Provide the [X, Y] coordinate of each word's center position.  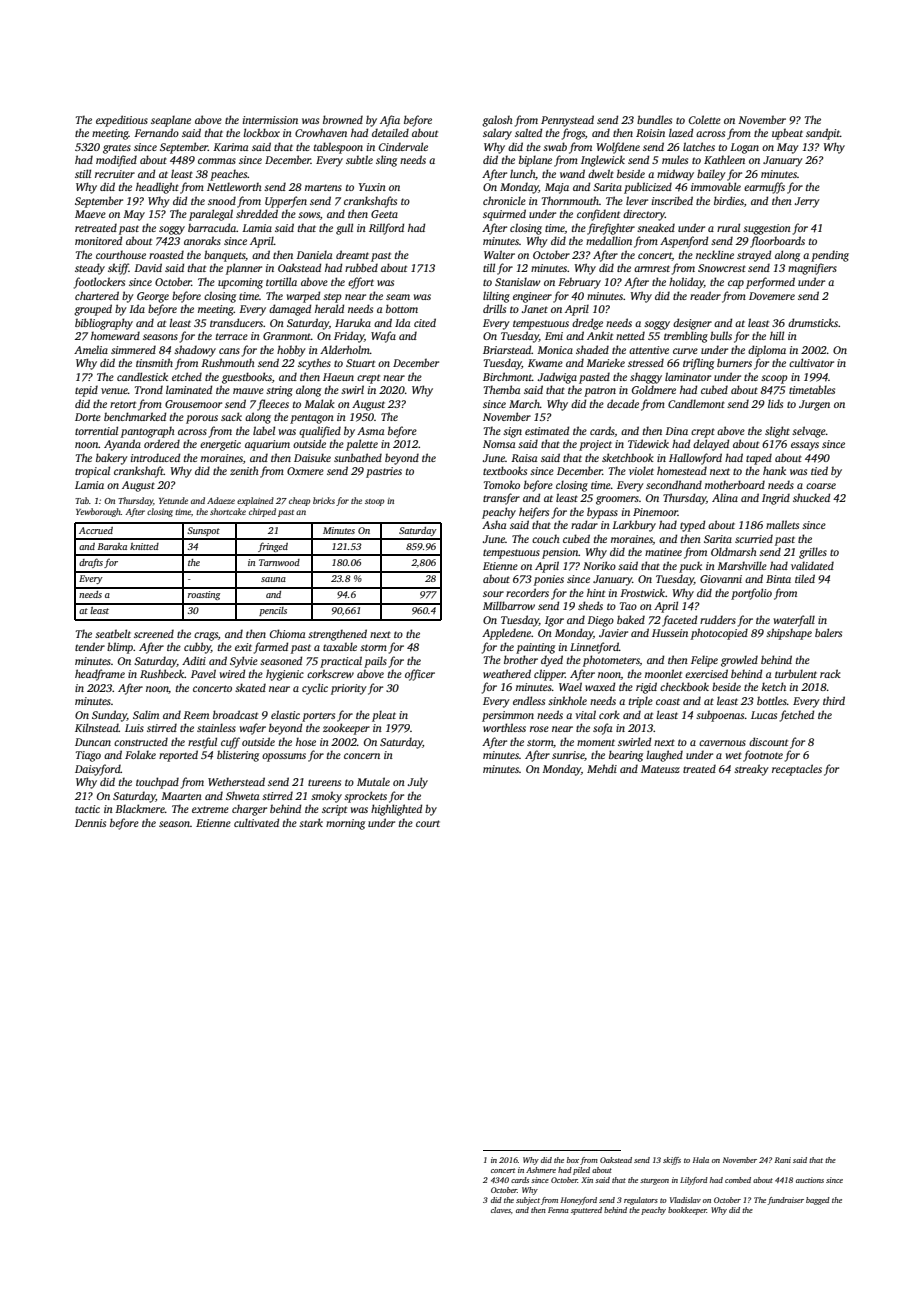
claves [501, 1210]
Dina [677, 431]
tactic [87, 809]
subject [528, 1201]
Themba [502, 389]
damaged [290, 310]
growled [739, 661]
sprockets [365, 797]
